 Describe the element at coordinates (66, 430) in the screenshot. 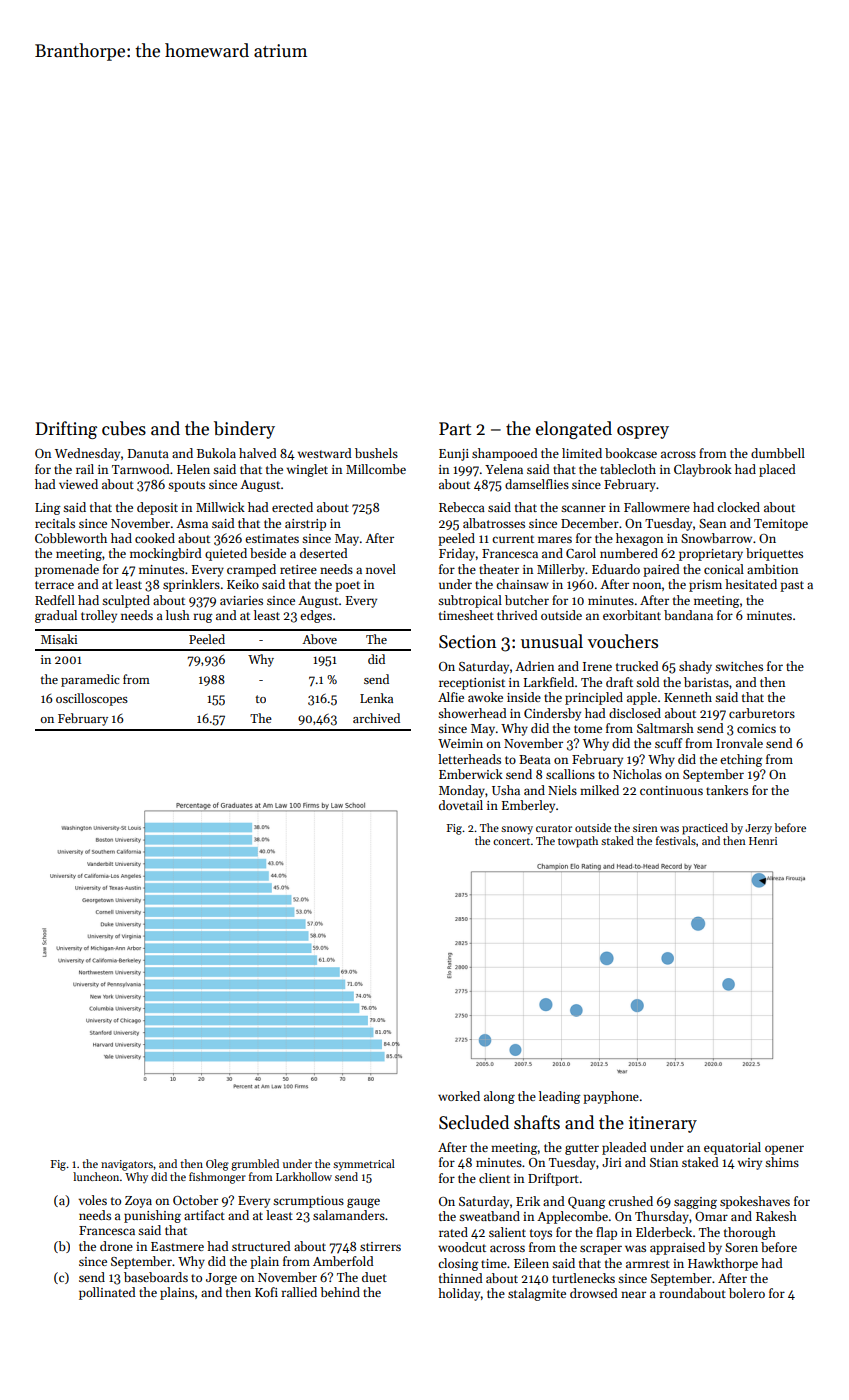

I see `Drifting` at that location.
